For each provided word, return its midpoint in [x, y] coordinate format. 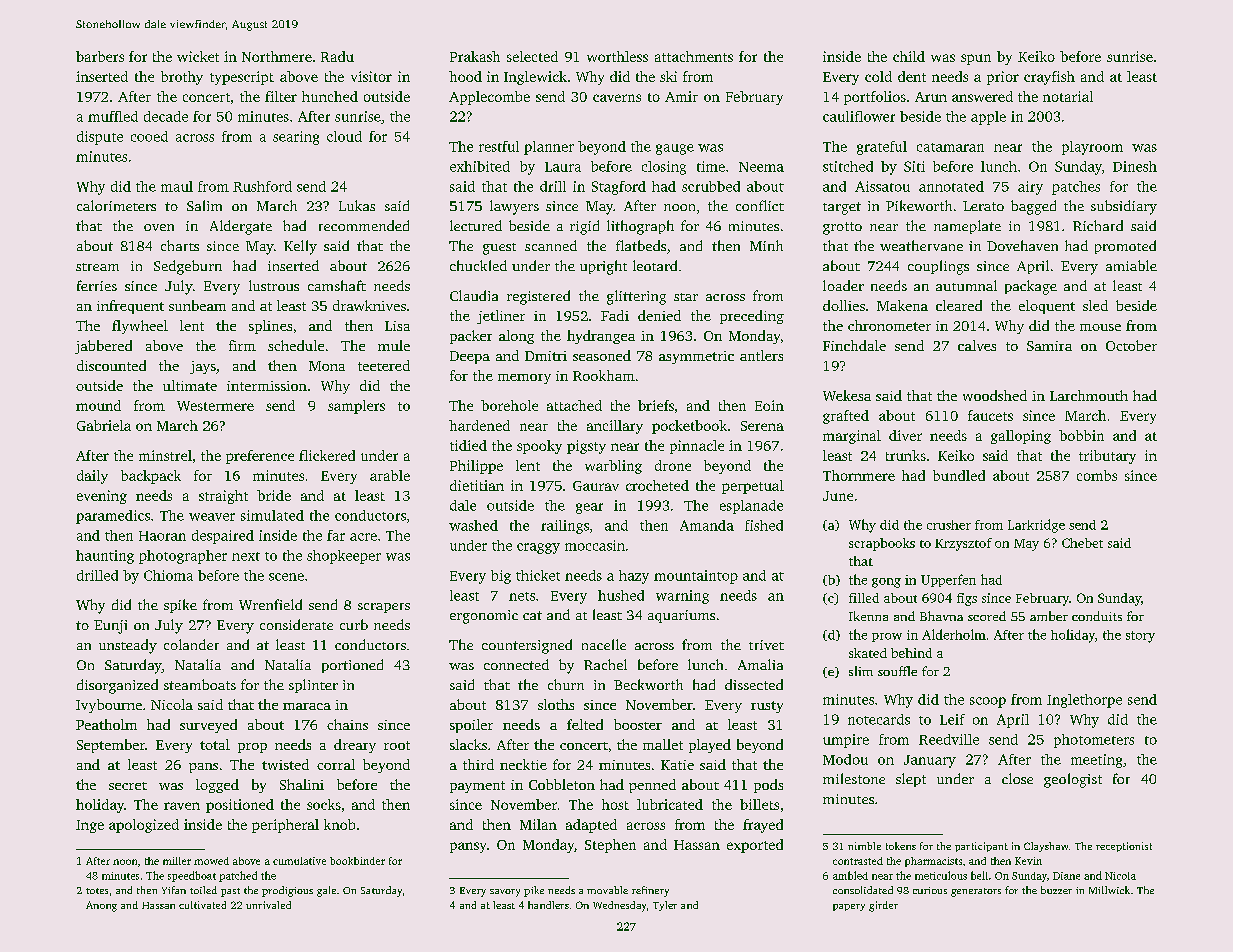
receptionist [1124, 847]
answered [982, 96]
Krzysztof [963, 544]
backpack [151, 477]
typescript [242, 78]
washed [473, 525]
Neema [761, 167]
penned [652, 786]
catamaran [950, 147]
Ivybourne [109, 706]
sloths [556, 704]
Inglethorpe [1084, 701]
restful [499, 146]
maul [177, 186]
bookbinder [357, 861]
